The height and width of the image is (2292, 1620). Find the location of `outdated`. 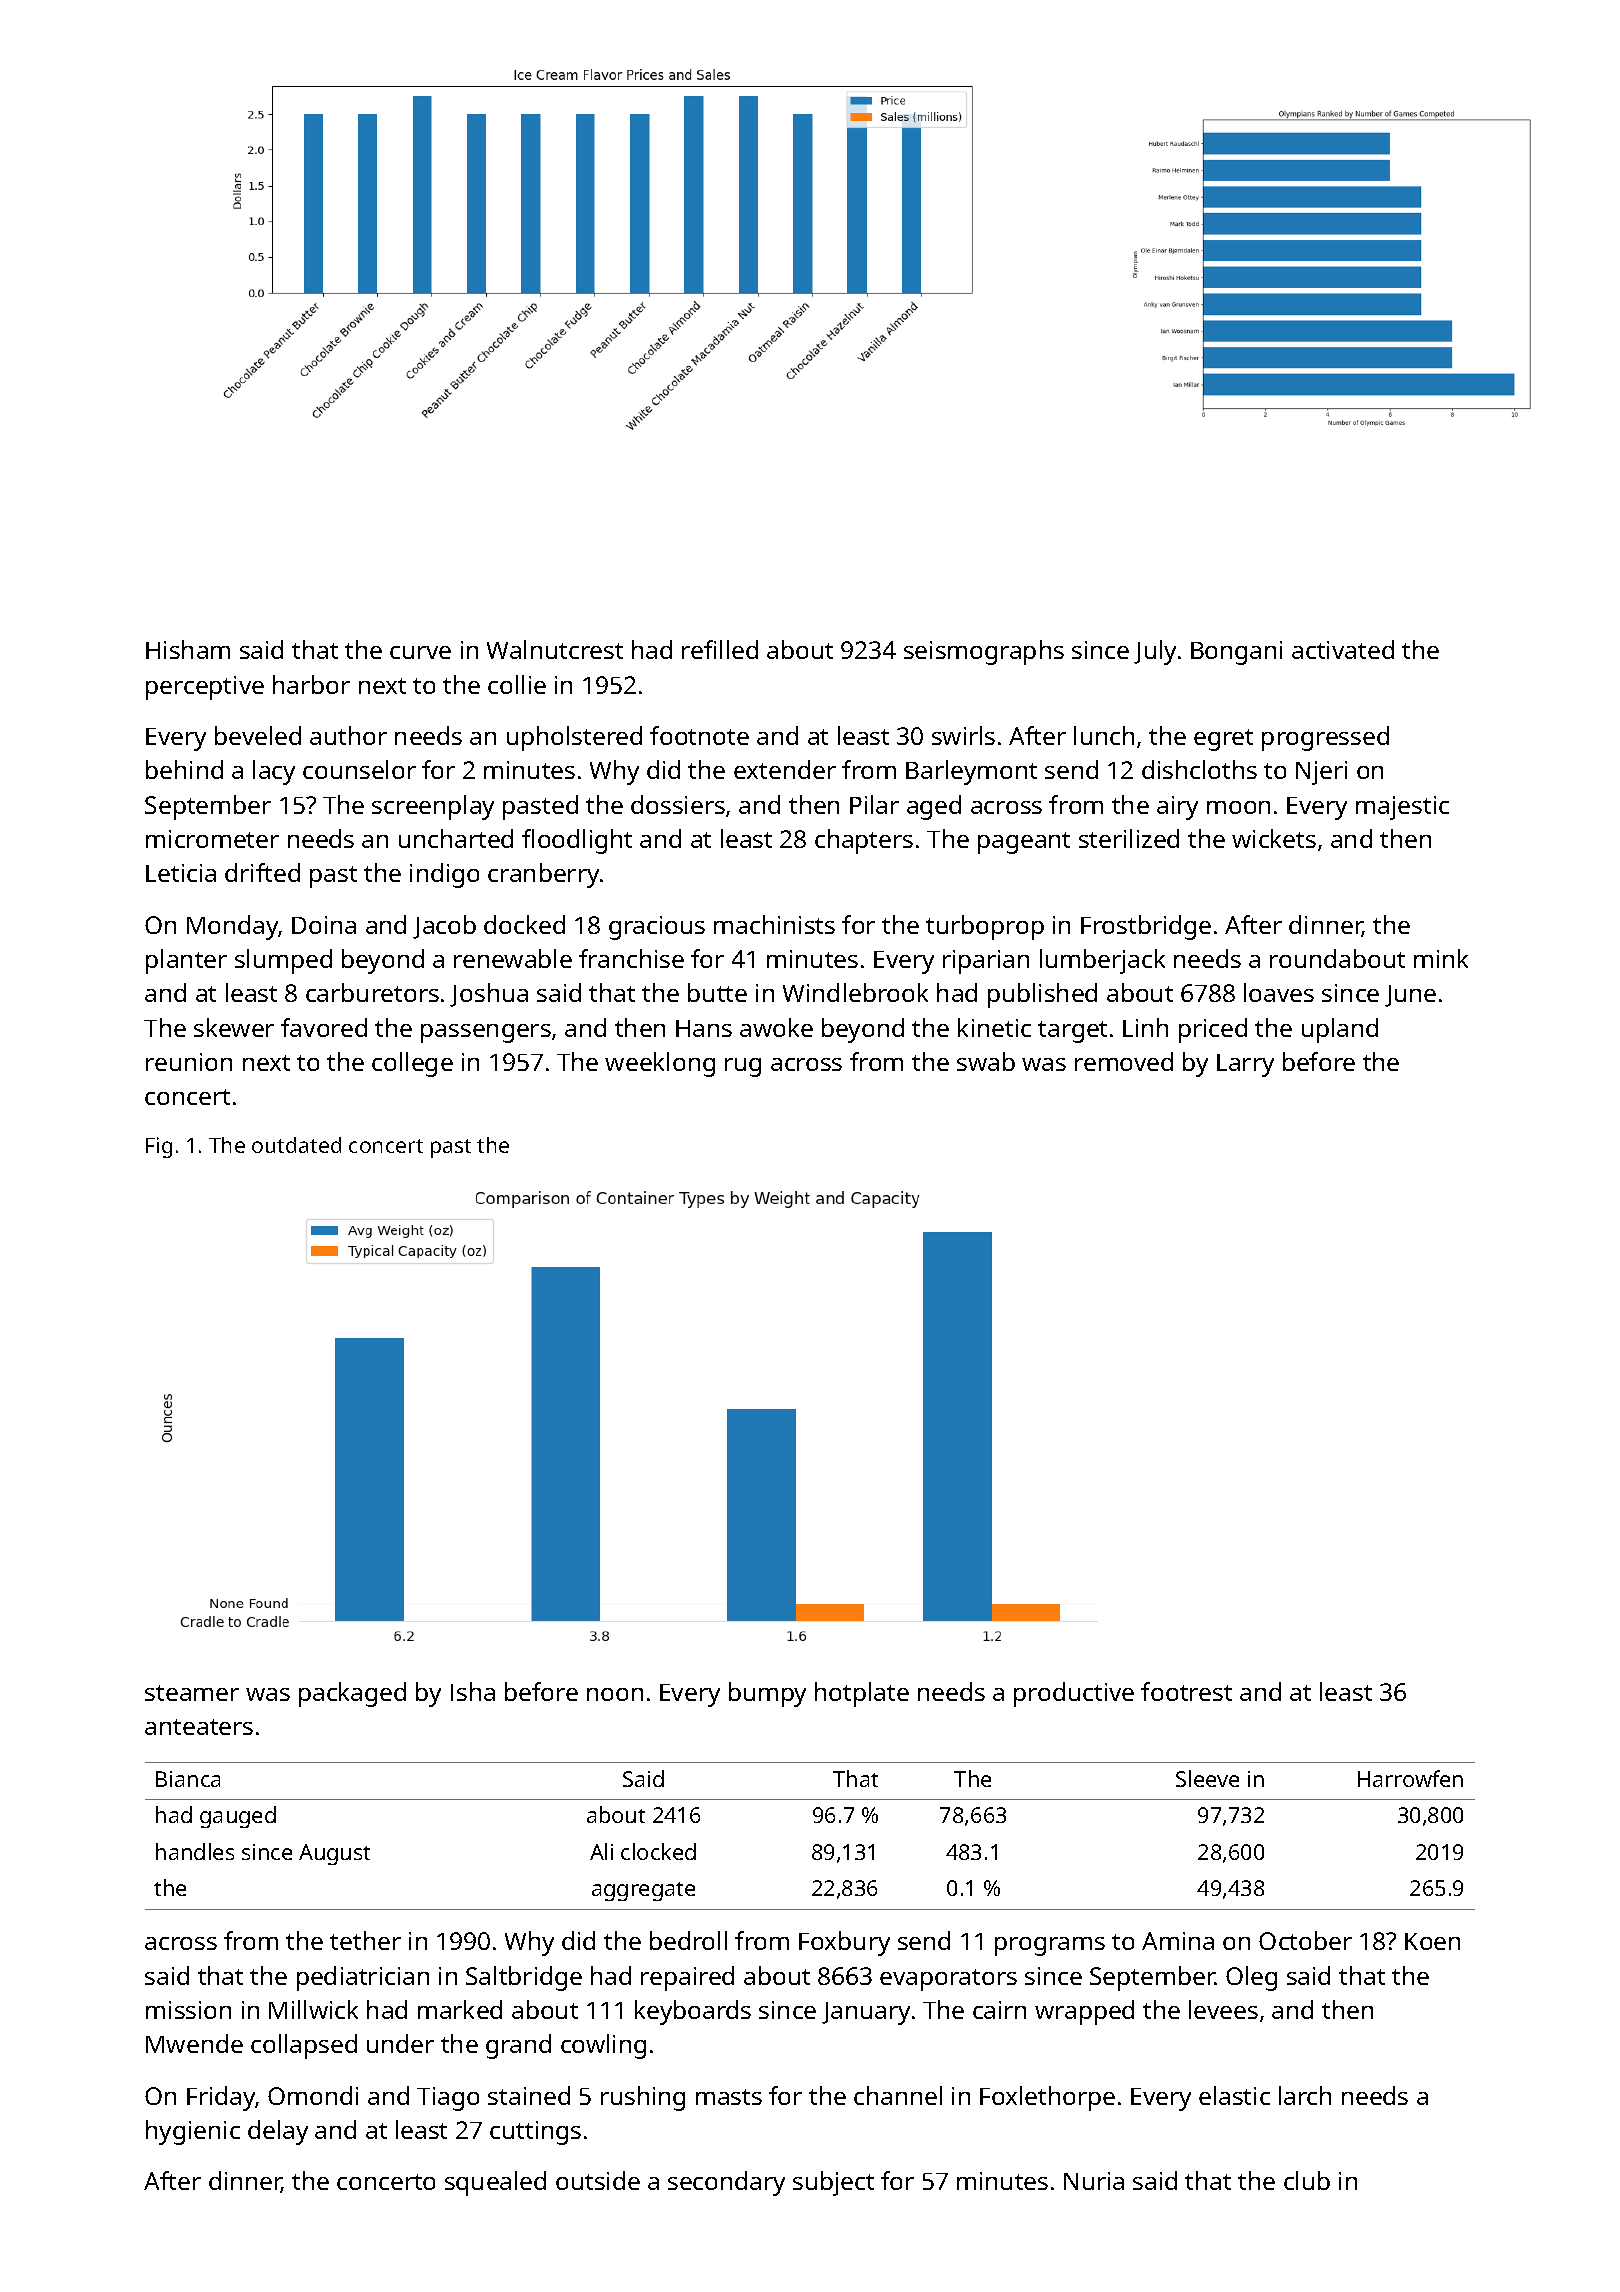

outdated is located at coordinates (296, 1145).
